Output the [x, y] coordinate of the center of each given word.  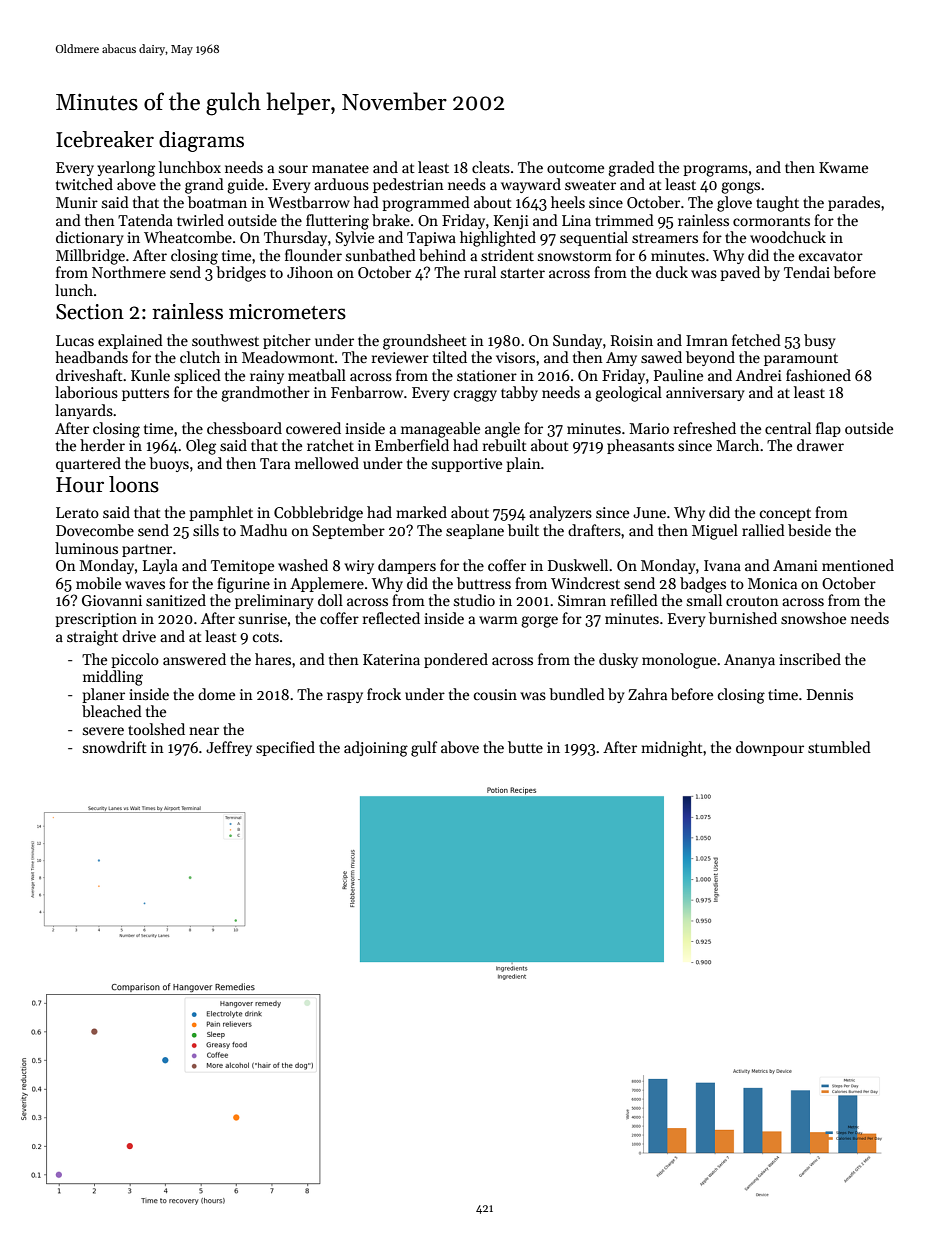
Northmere [129, 272]
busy [820, 341]
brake [391, 220]
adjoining [376, 749]
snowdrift [115, 747]
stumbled [839, 747]
